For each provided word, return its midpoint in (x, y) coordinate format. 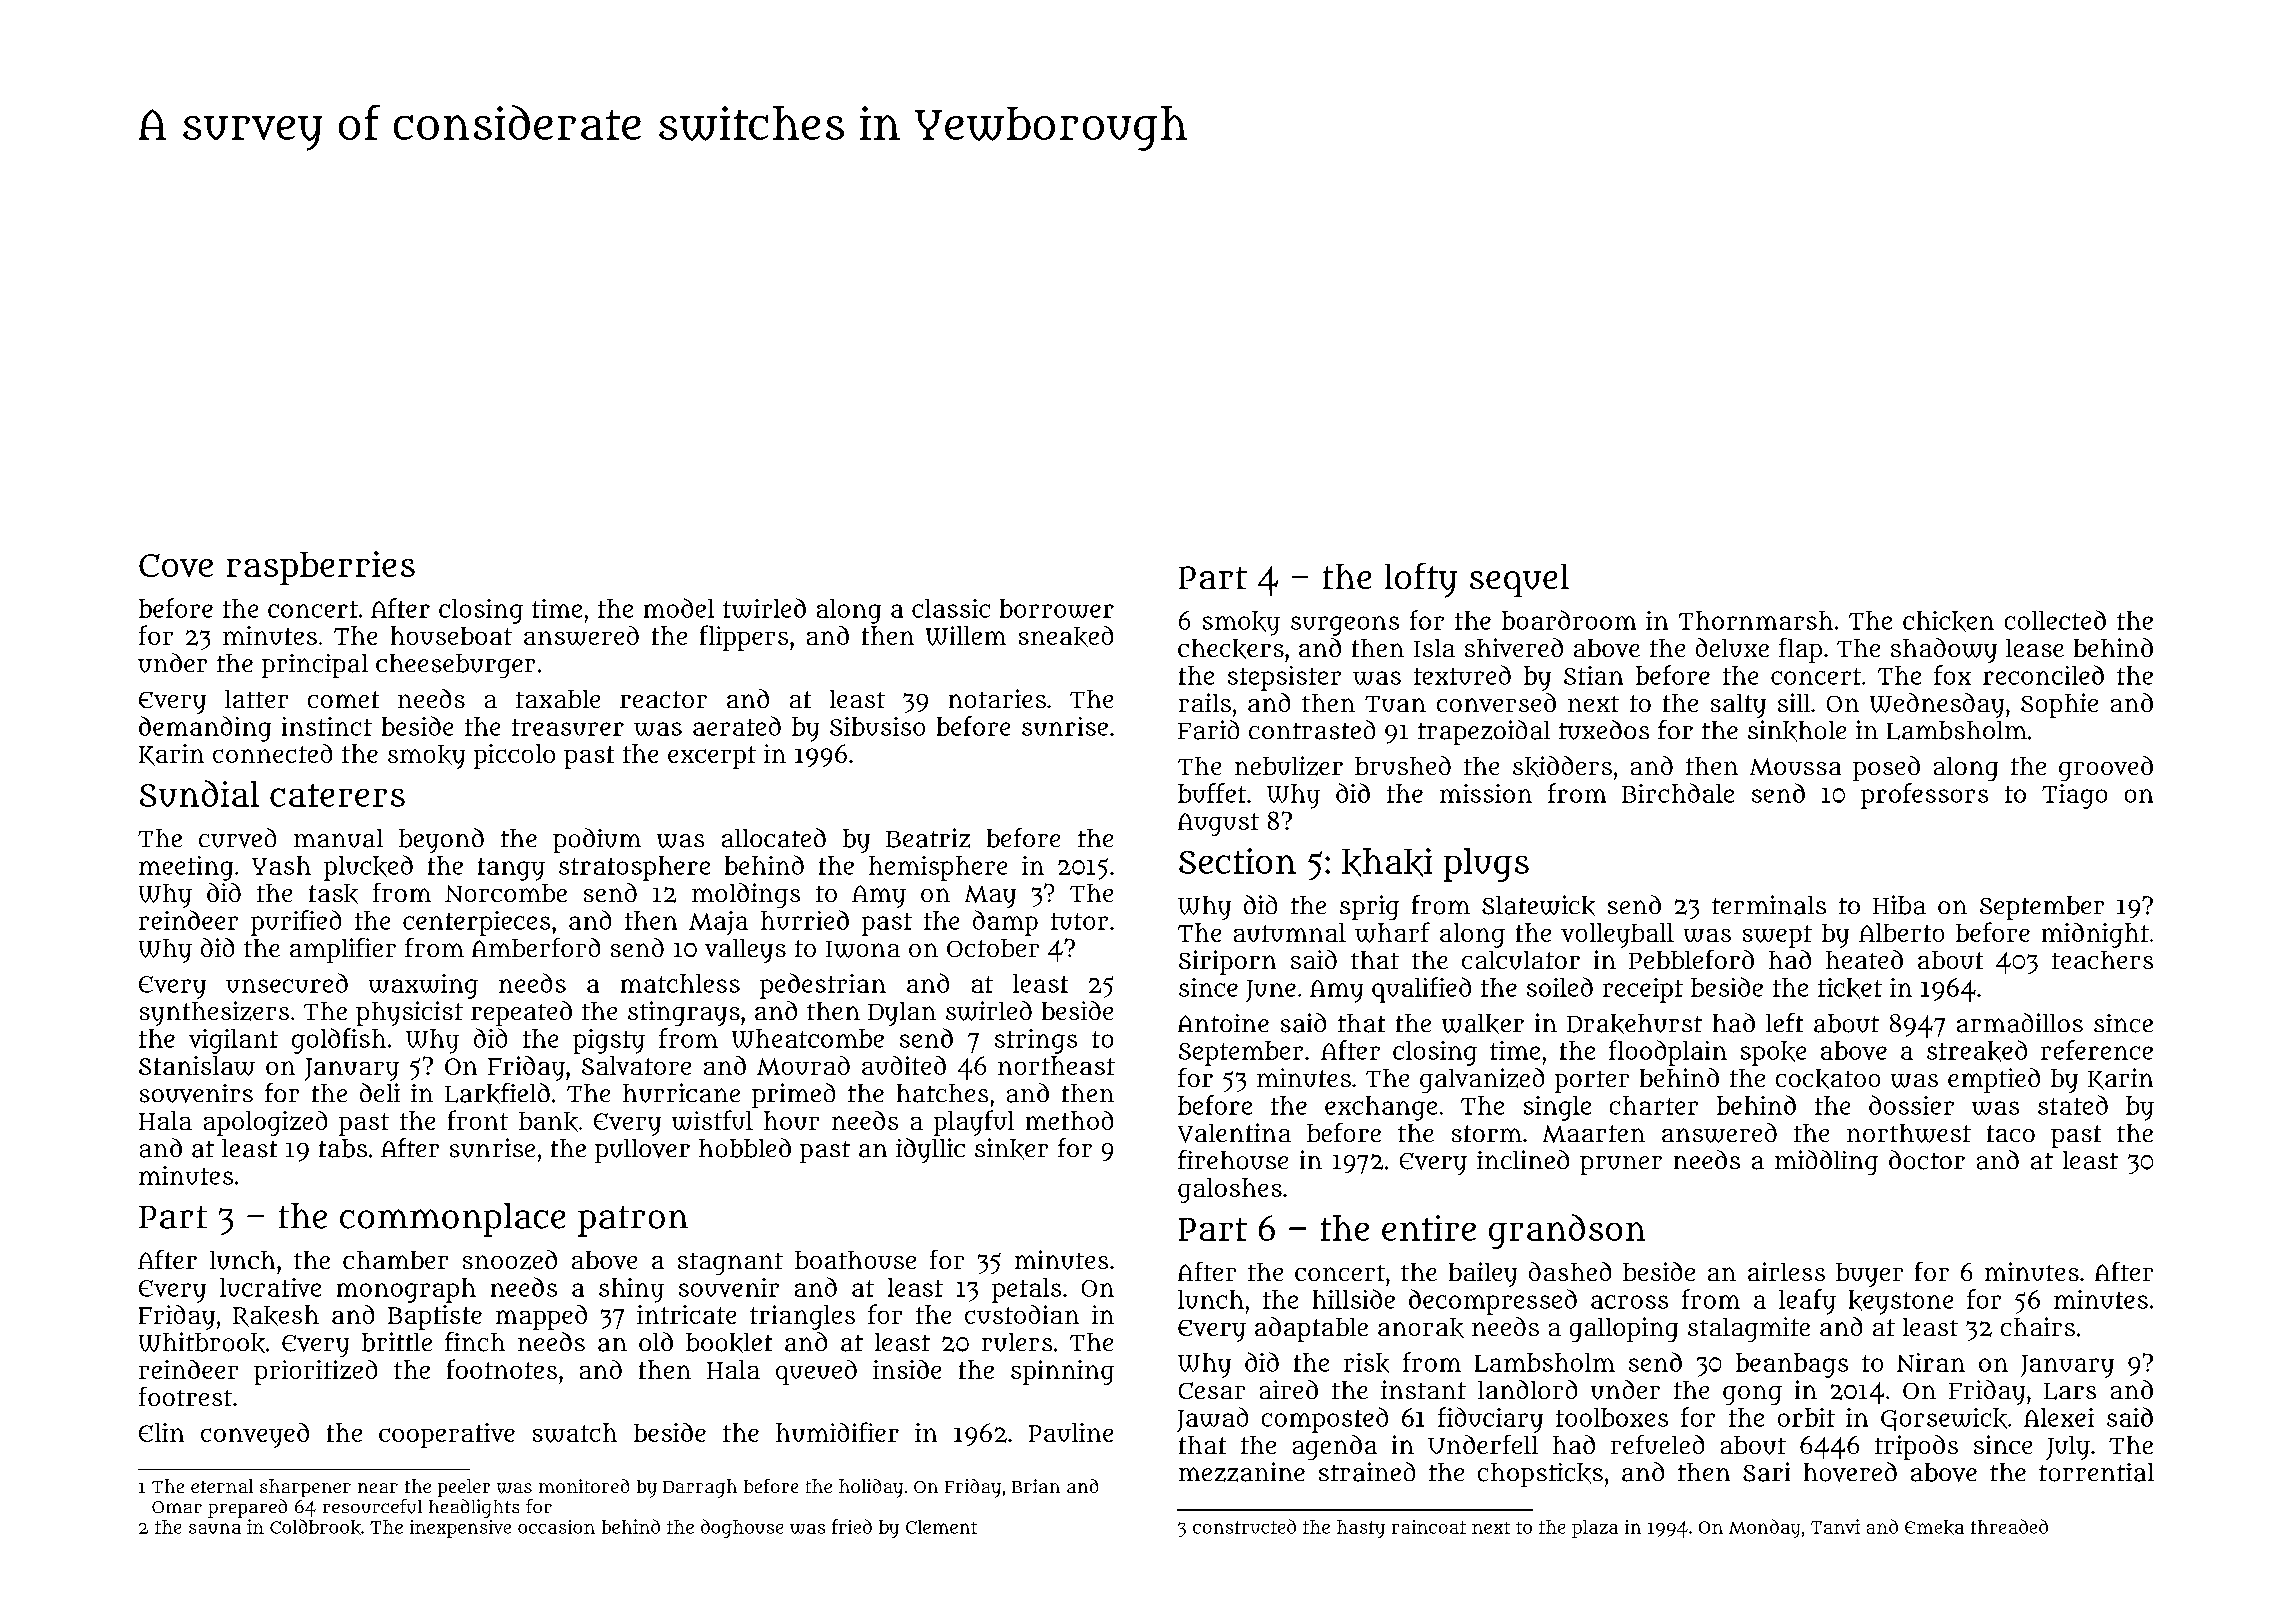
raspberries (321, 568)
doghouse (742, 1528)
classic (951, 608)
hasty (1361, 1529)
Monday (1764, 1528)
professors (1924, 796)
